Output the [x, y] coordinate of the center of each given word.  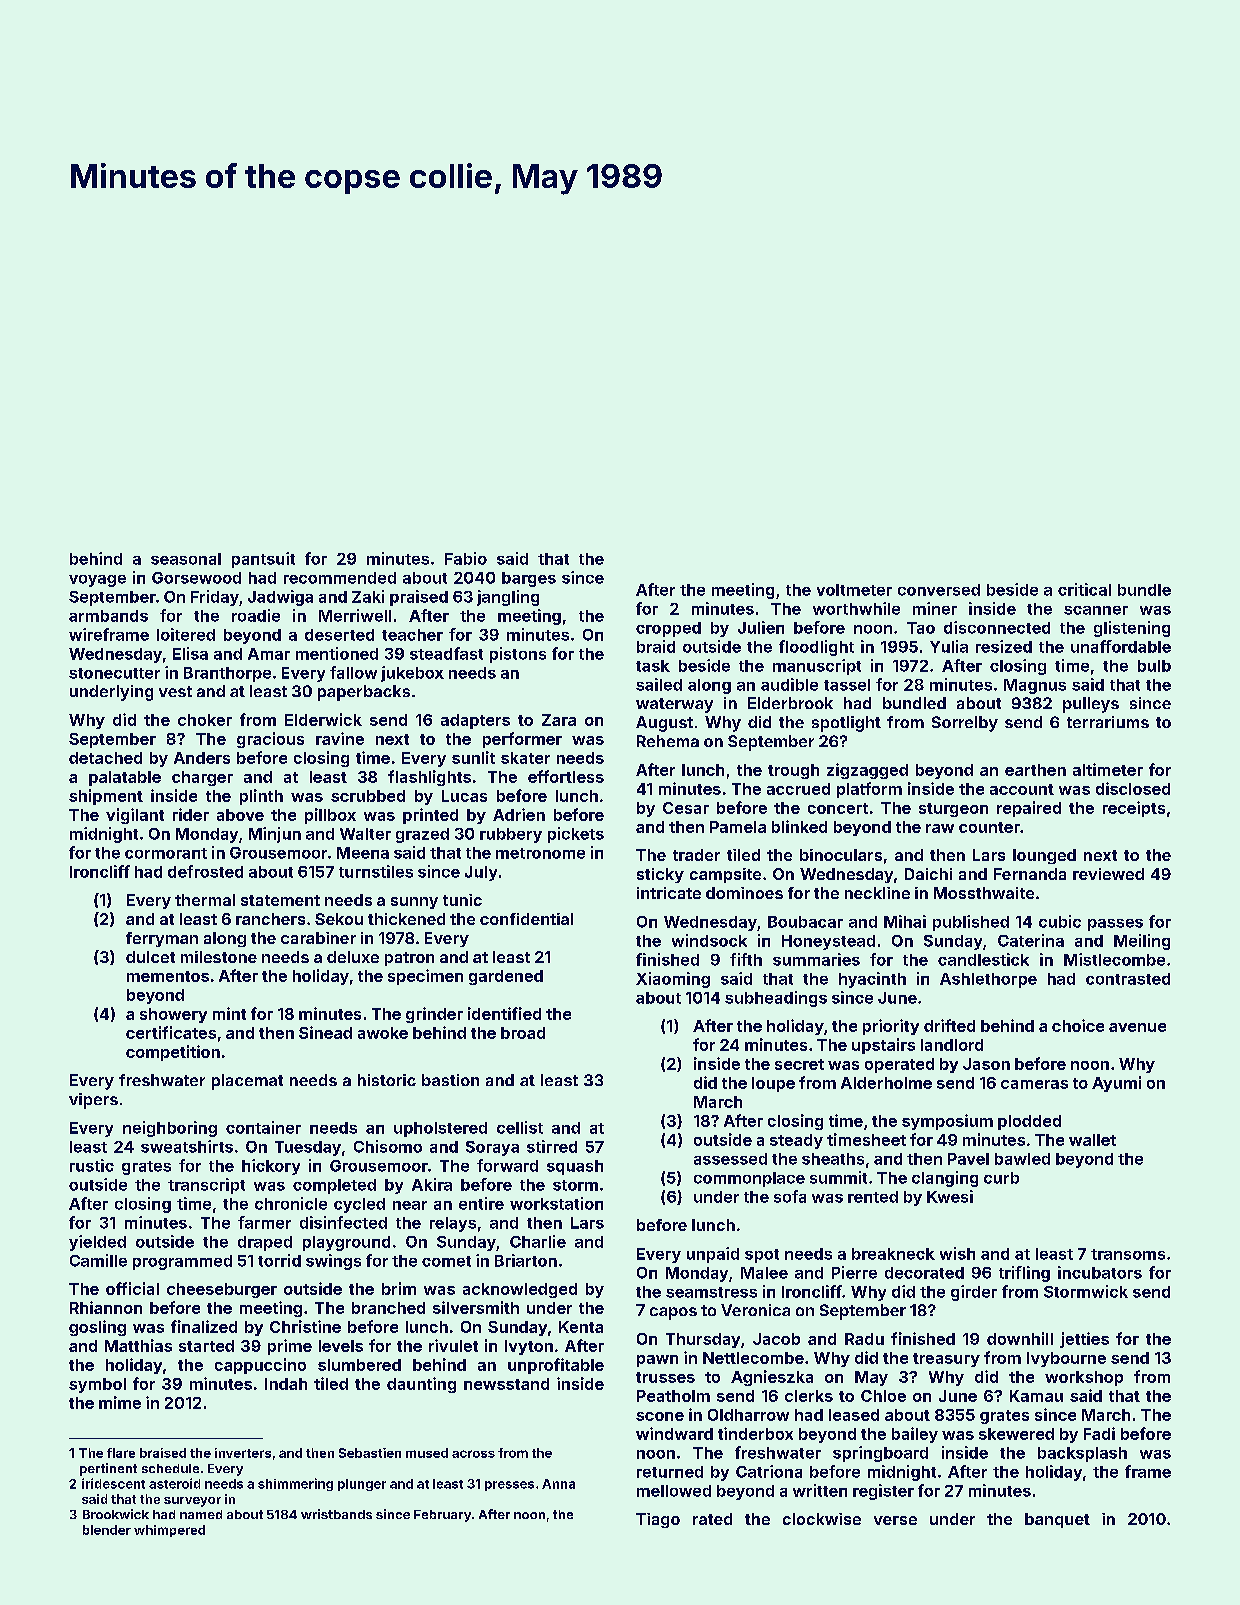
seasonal [186, 559]
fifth [746, 959]
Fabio [466, 558]
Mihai [905, 921]
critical [1084, 589]
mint [229, 1013]
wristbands [336, 1514]
